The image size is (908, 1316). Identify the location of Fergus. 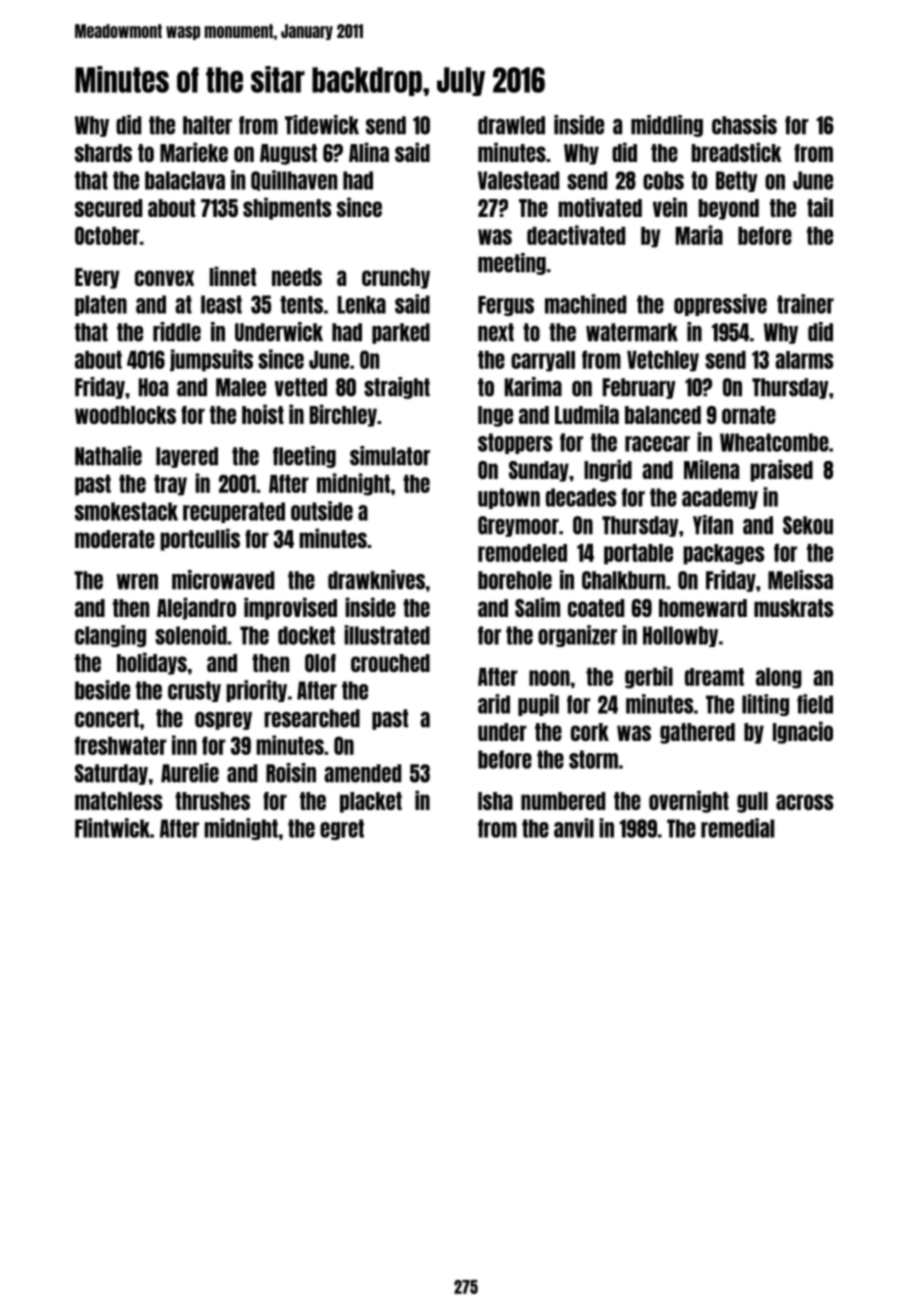
(506, 306).
